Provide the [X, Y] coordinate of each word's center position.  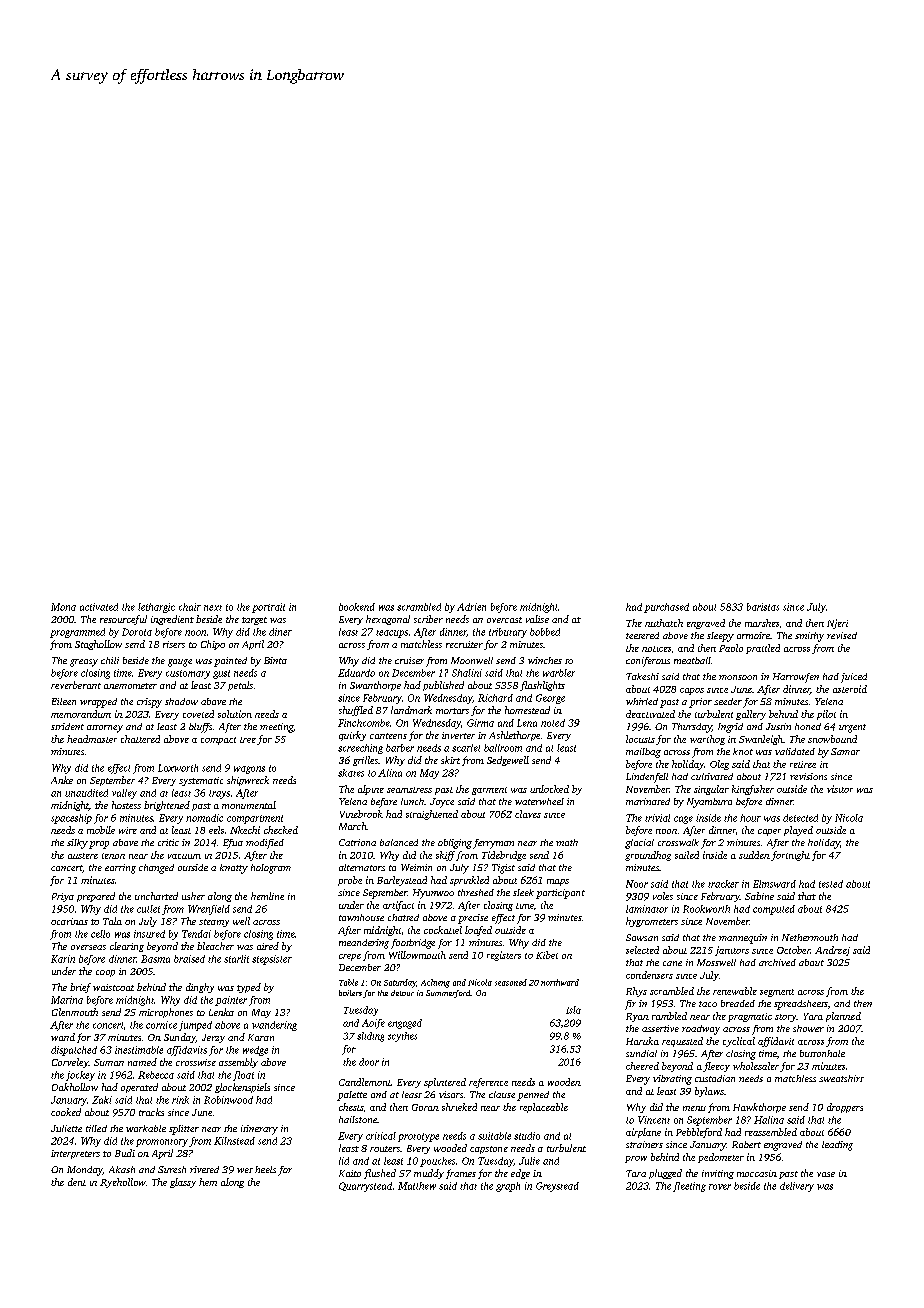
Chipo [213, 645]
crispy [149, 703]
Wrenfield [209, 910]
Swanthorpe [375, 686]
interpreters [75, 1154]
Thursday [692, 728]
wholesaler [756, 1066]
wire [128, 830]
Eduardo [356, 673]
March [353, 826]
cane [672, 963]
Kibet [547, 955]
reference [488, 1083]
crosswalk [678, 842]
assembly [238, 1063]
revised [842, 635]
